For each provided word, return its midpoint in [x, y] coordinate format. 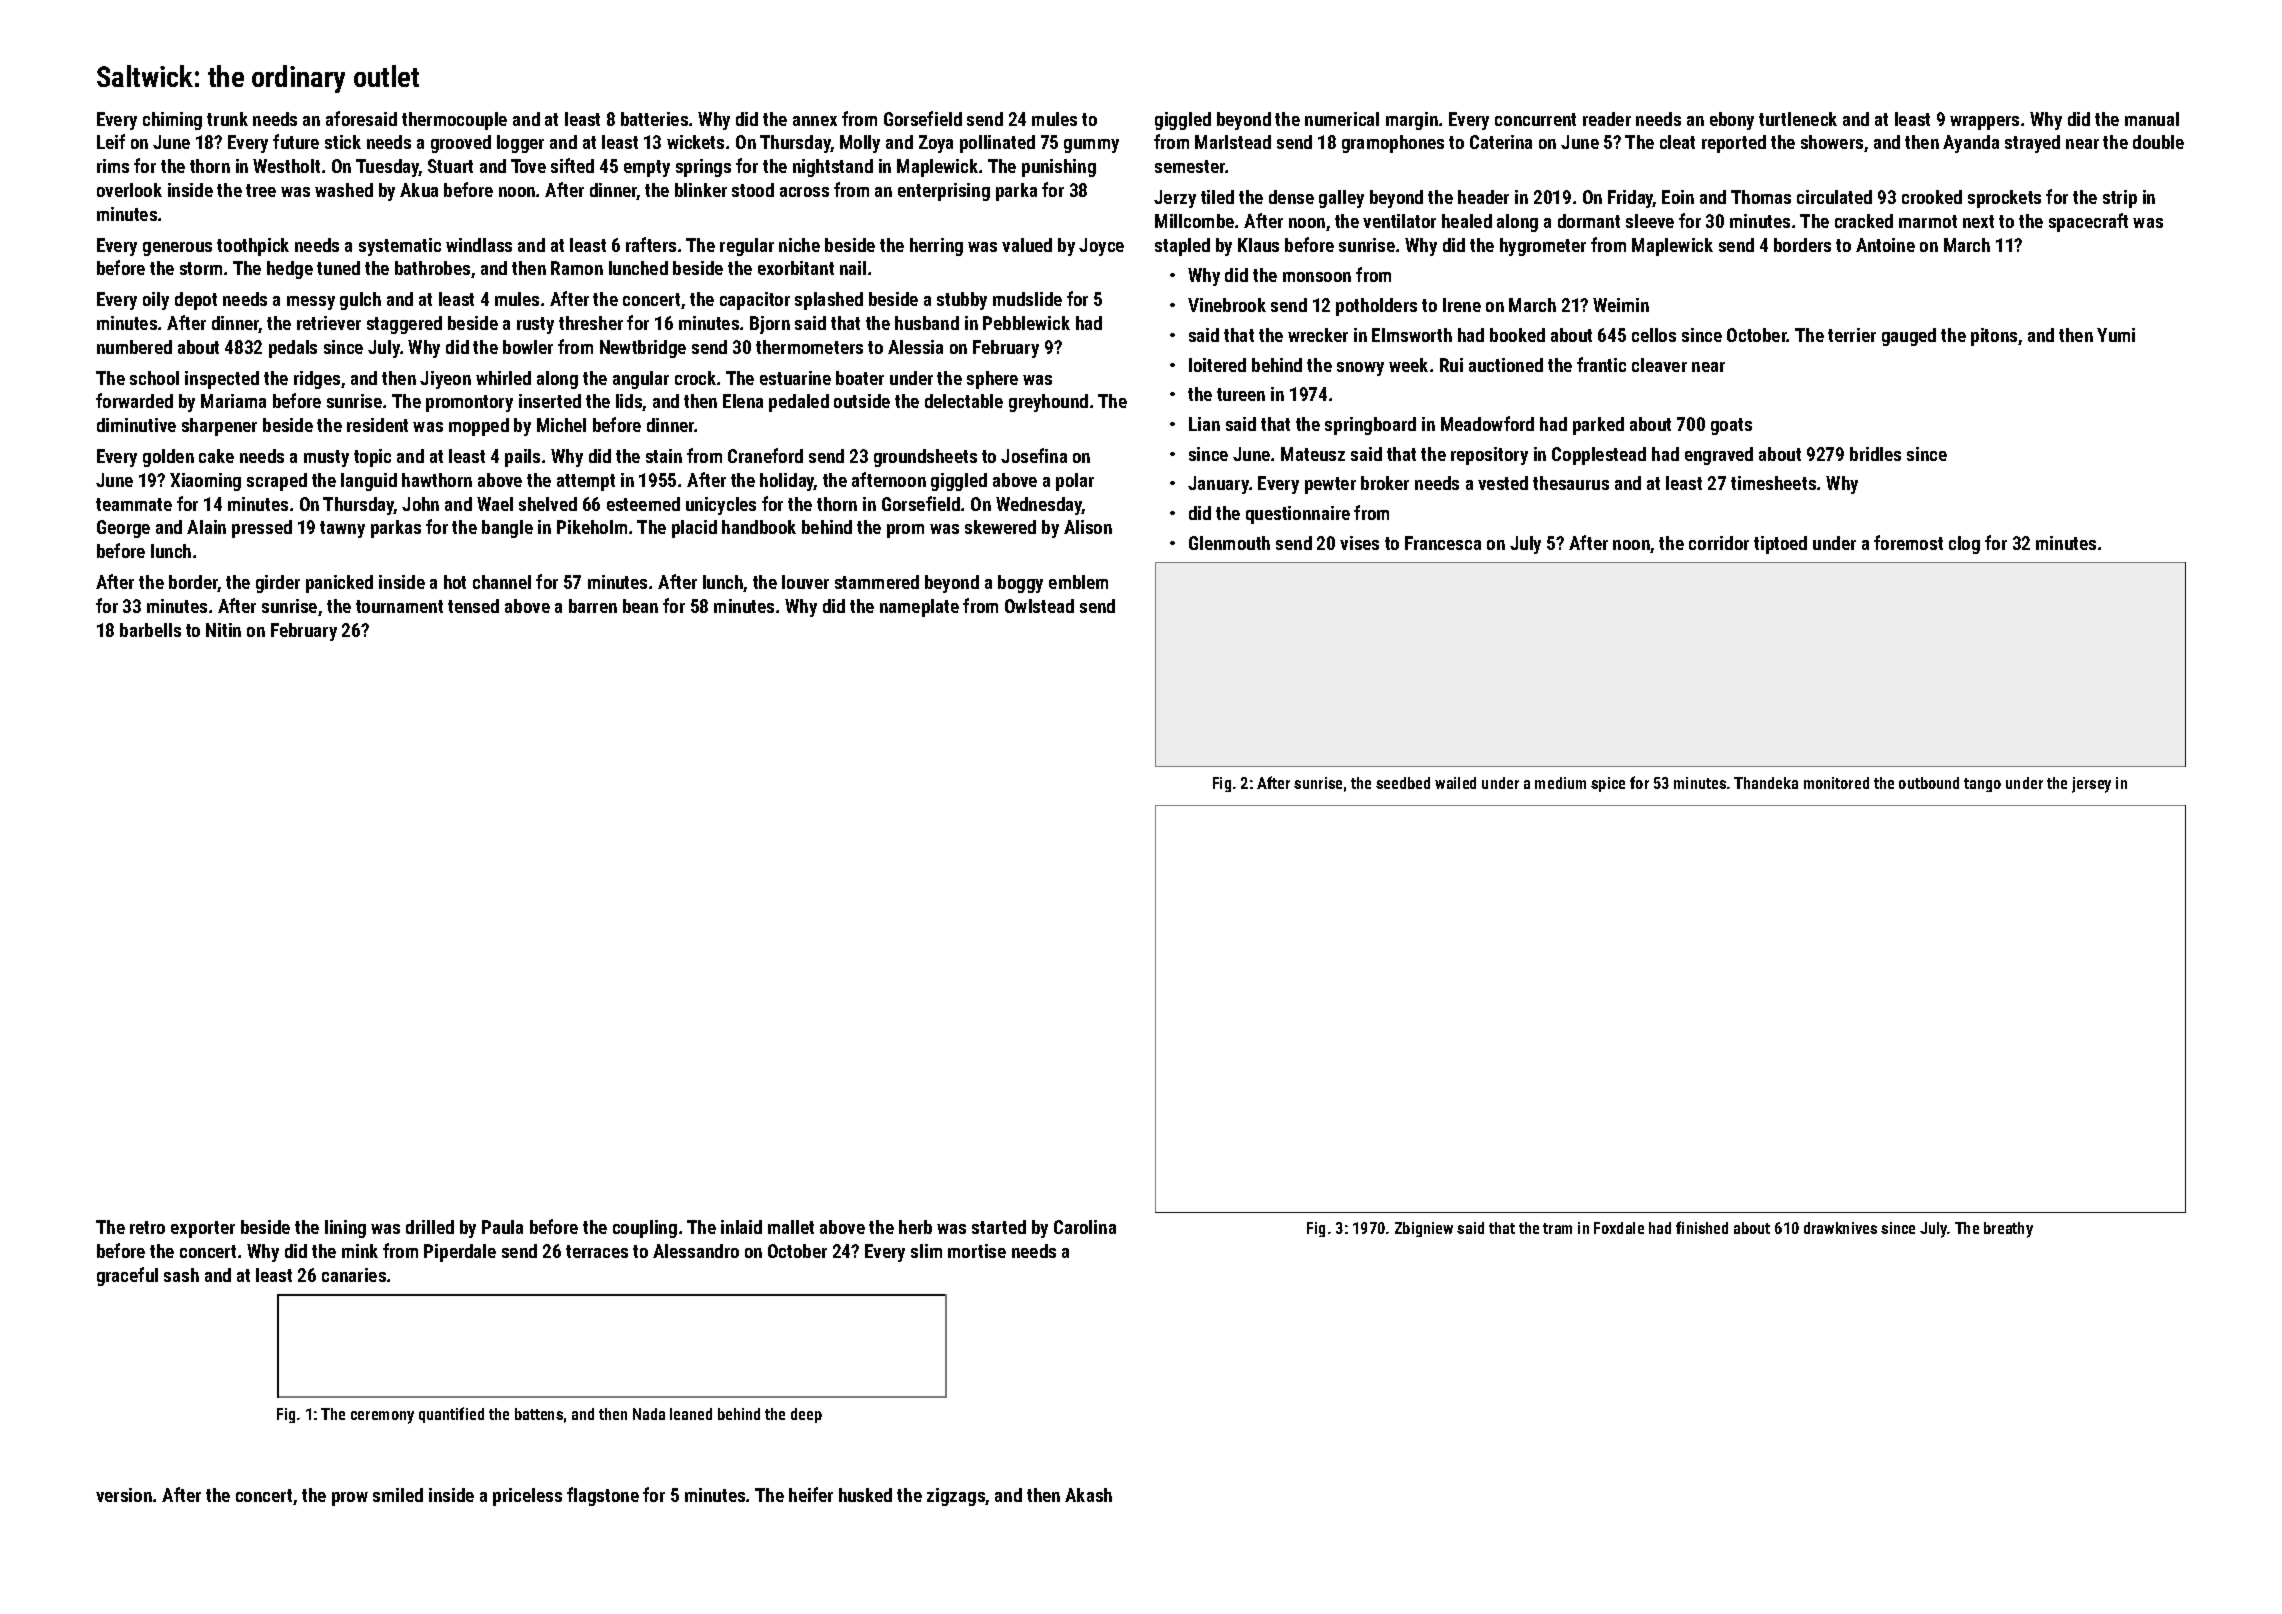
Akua [419, 190]
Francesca [1443, 543]
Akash [1088, 1495]
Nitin [223, 630]
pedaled [799, 403]
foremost [1908, 542]
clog [1964, 545]
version [124, 1495]
